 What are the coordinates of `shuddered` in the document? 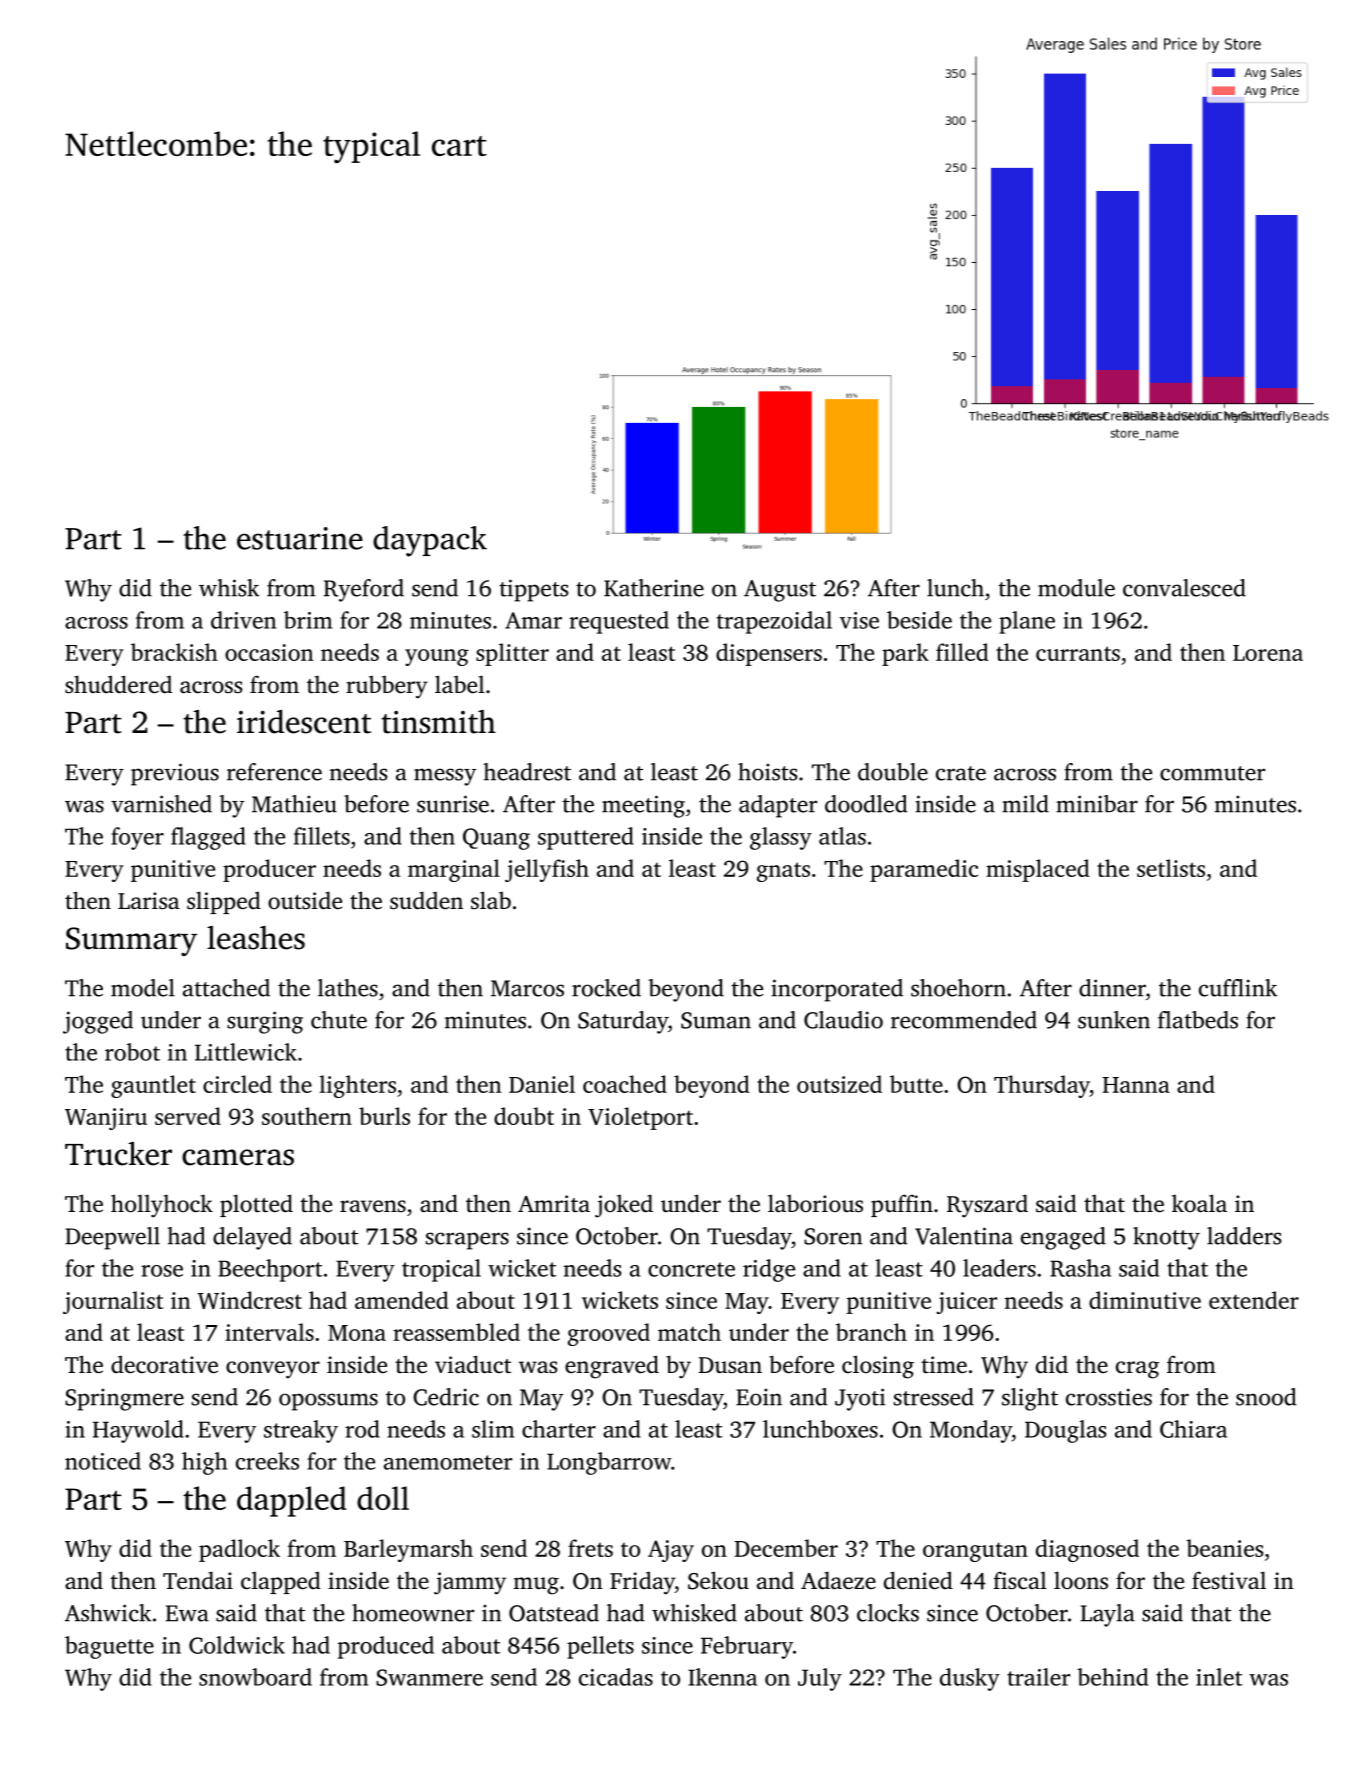 It's located at (118, 684).
